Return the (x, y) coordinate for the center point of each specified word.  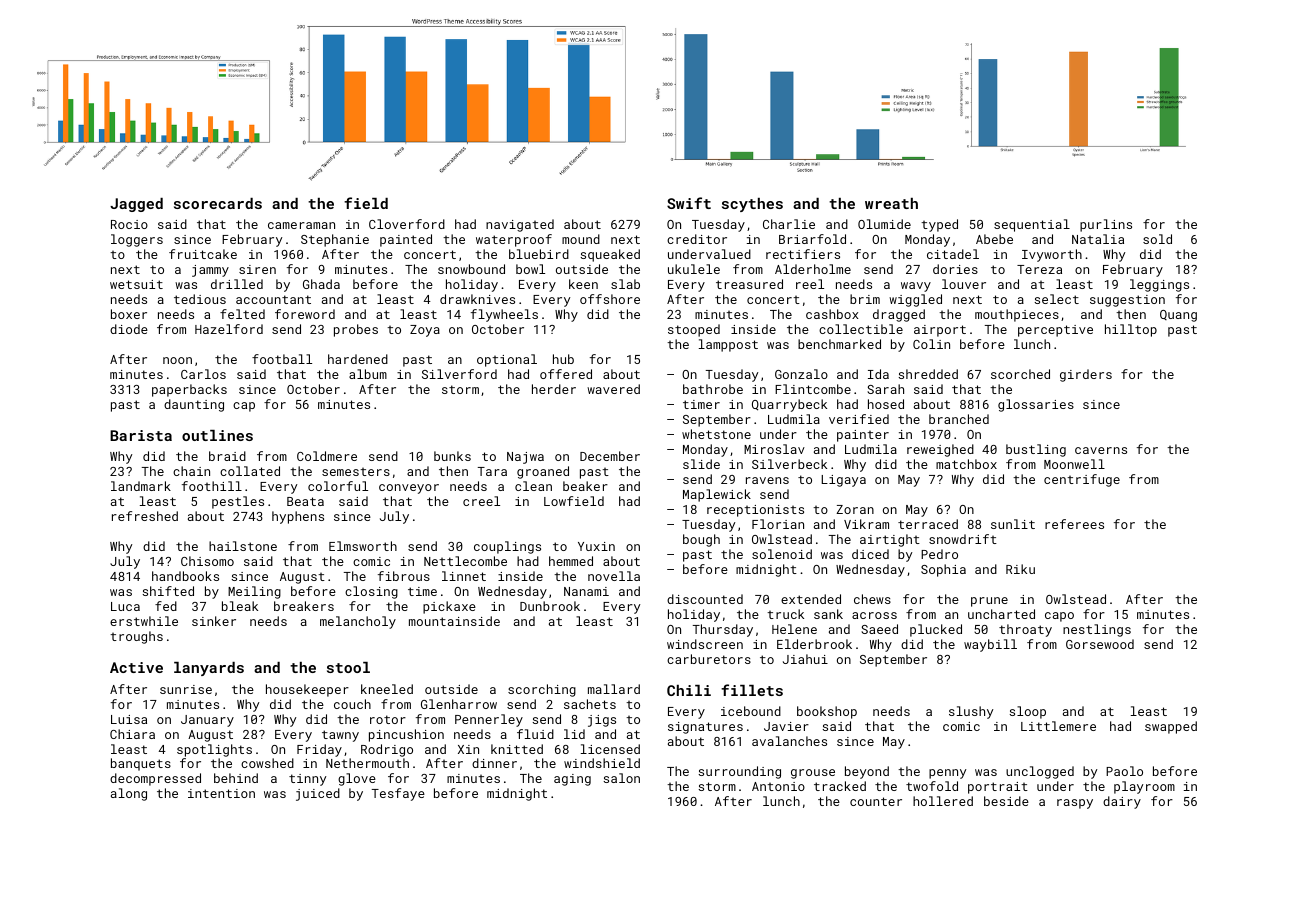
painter (863, 436)
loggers (137, 240)
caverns (1101, 450)
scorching (542, 690)
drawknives (477, 299)
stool (348, 667)
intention (221, 793)
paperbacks (189, 390)
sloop (1027, 712)
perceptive (1055, 331)
